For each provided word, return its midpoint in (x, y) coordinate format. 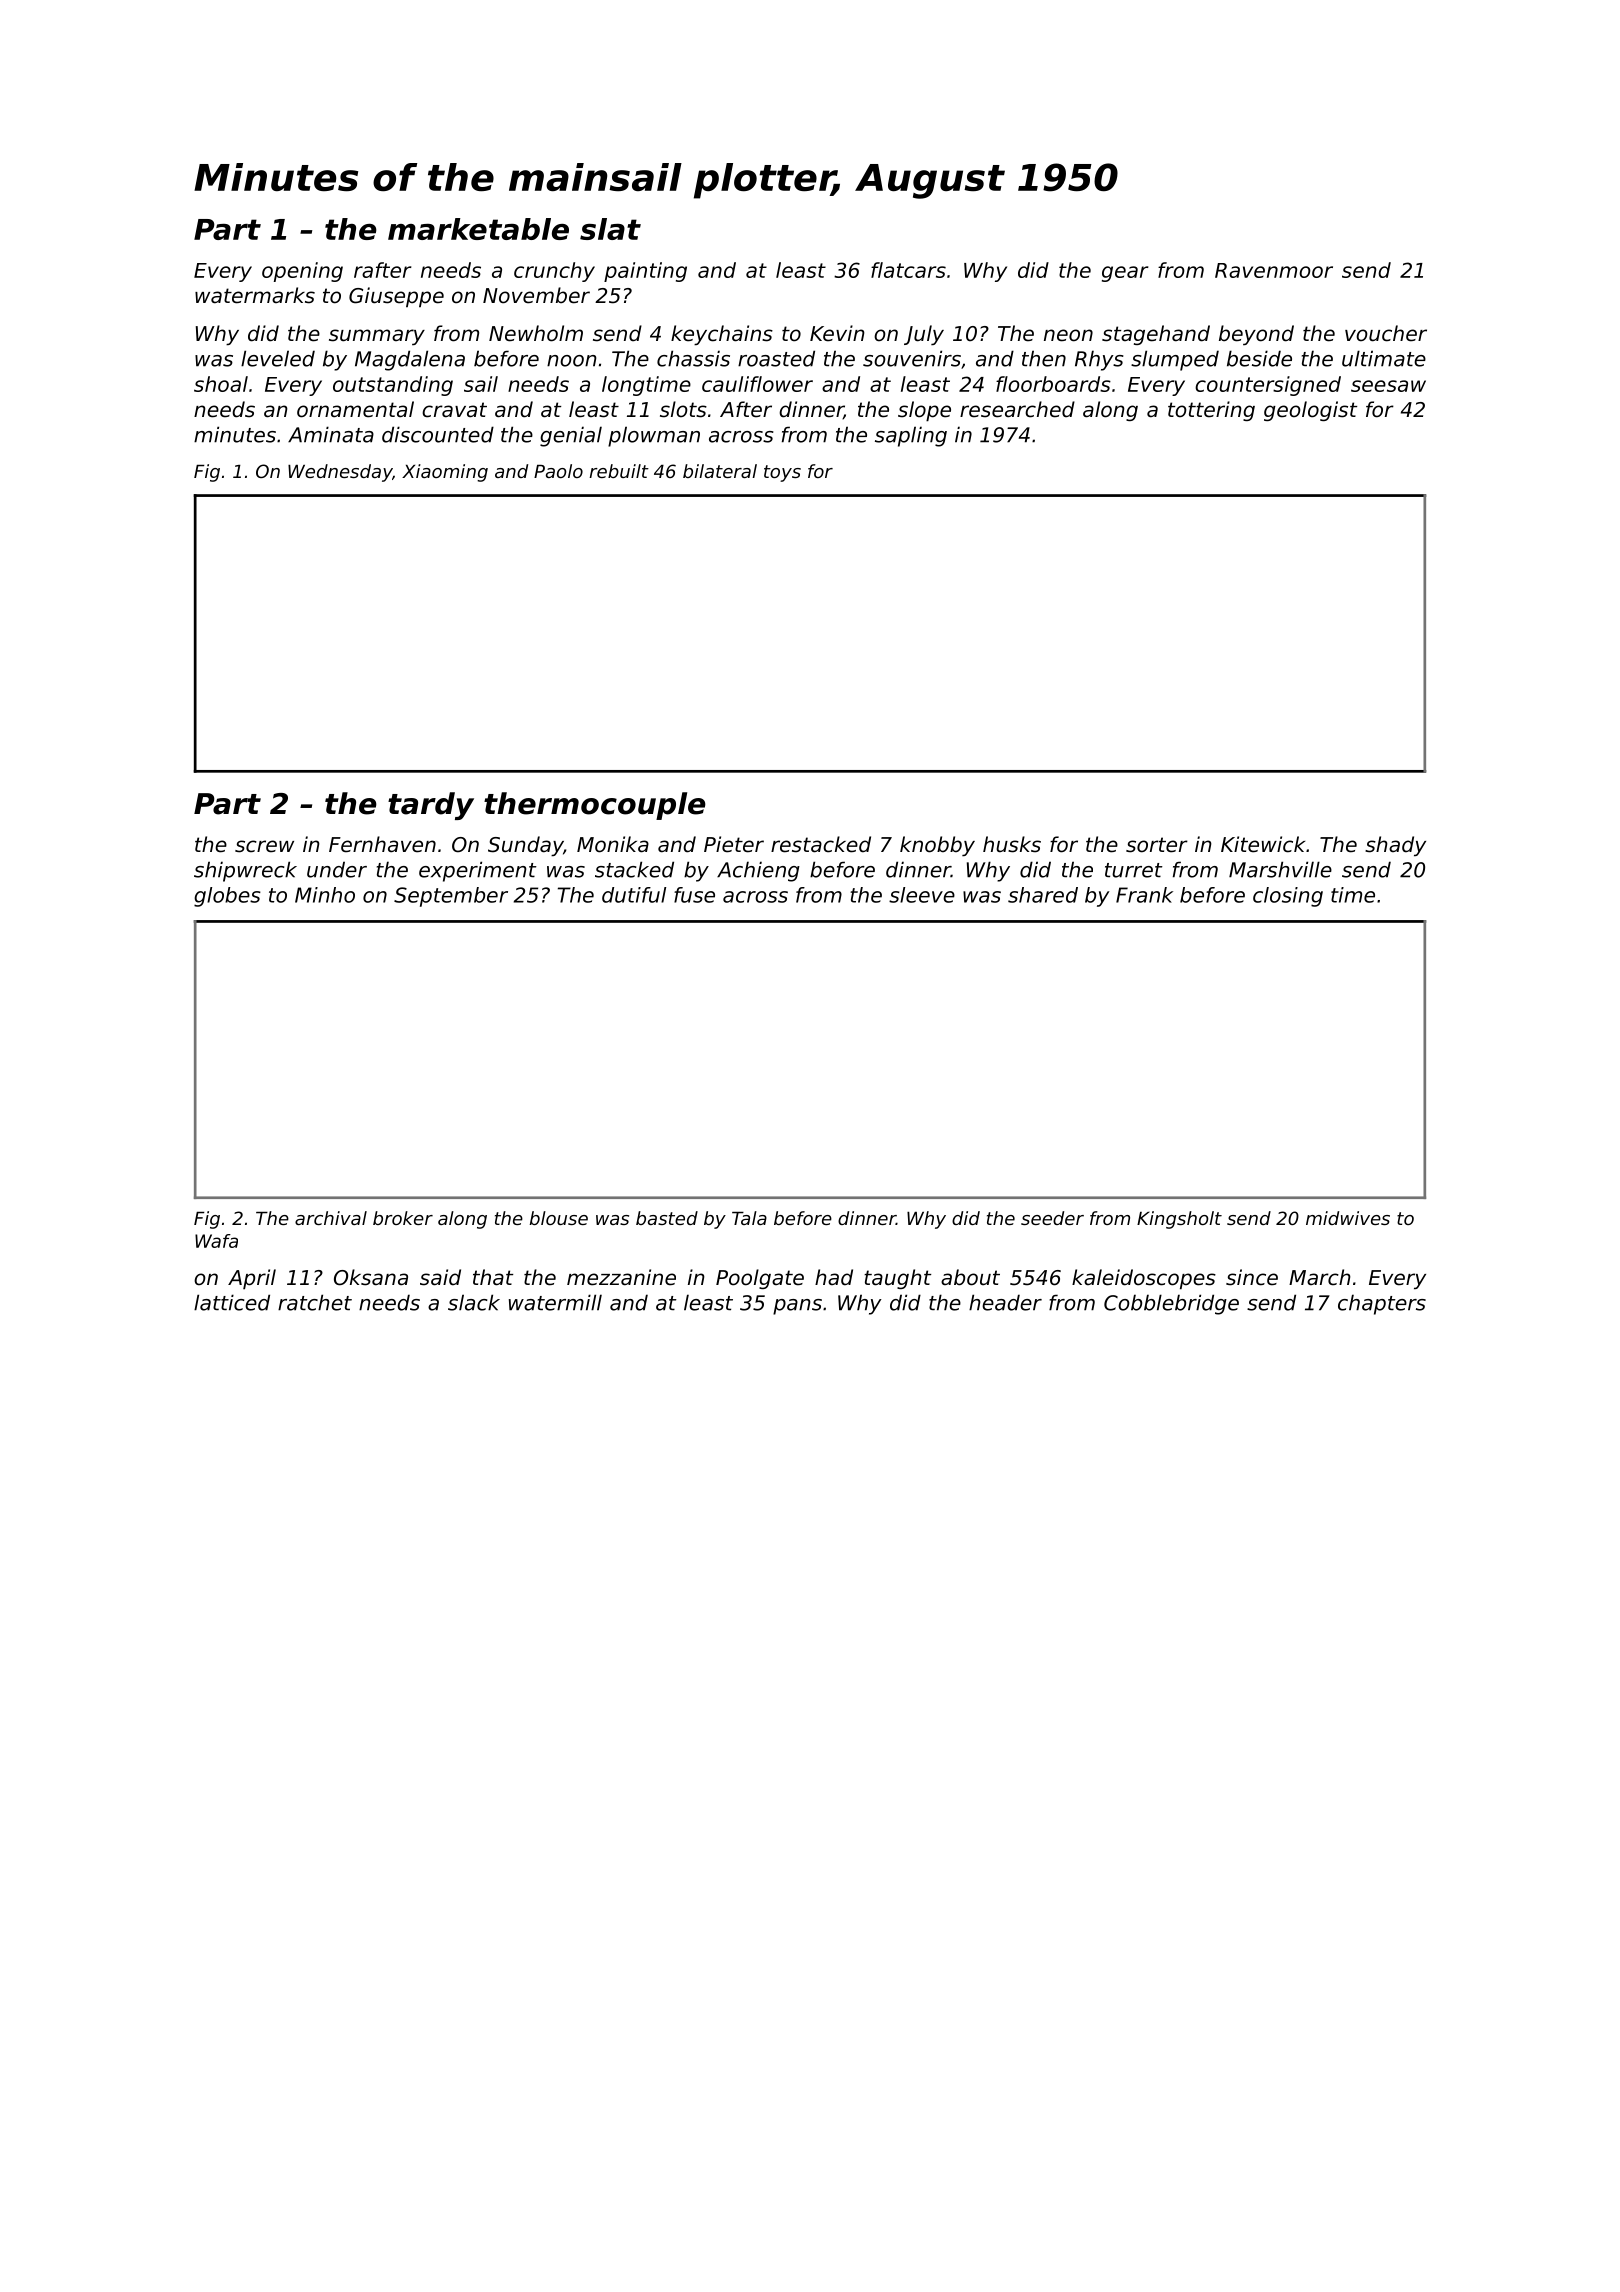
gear (1125, 274)
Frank (1144, 895)
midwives (1348, 1218)
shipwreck (245, 871)
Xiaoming (445, 473)
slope (924, 411)
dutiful (634, 895)
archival (331, 1218)
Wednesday (340, 473)
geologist (1310, 411)
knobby (937, 846)
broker (403, 1218)
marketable (478, 229)
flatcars (908, 270)
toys (782, 473)
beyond (1256, 335)
